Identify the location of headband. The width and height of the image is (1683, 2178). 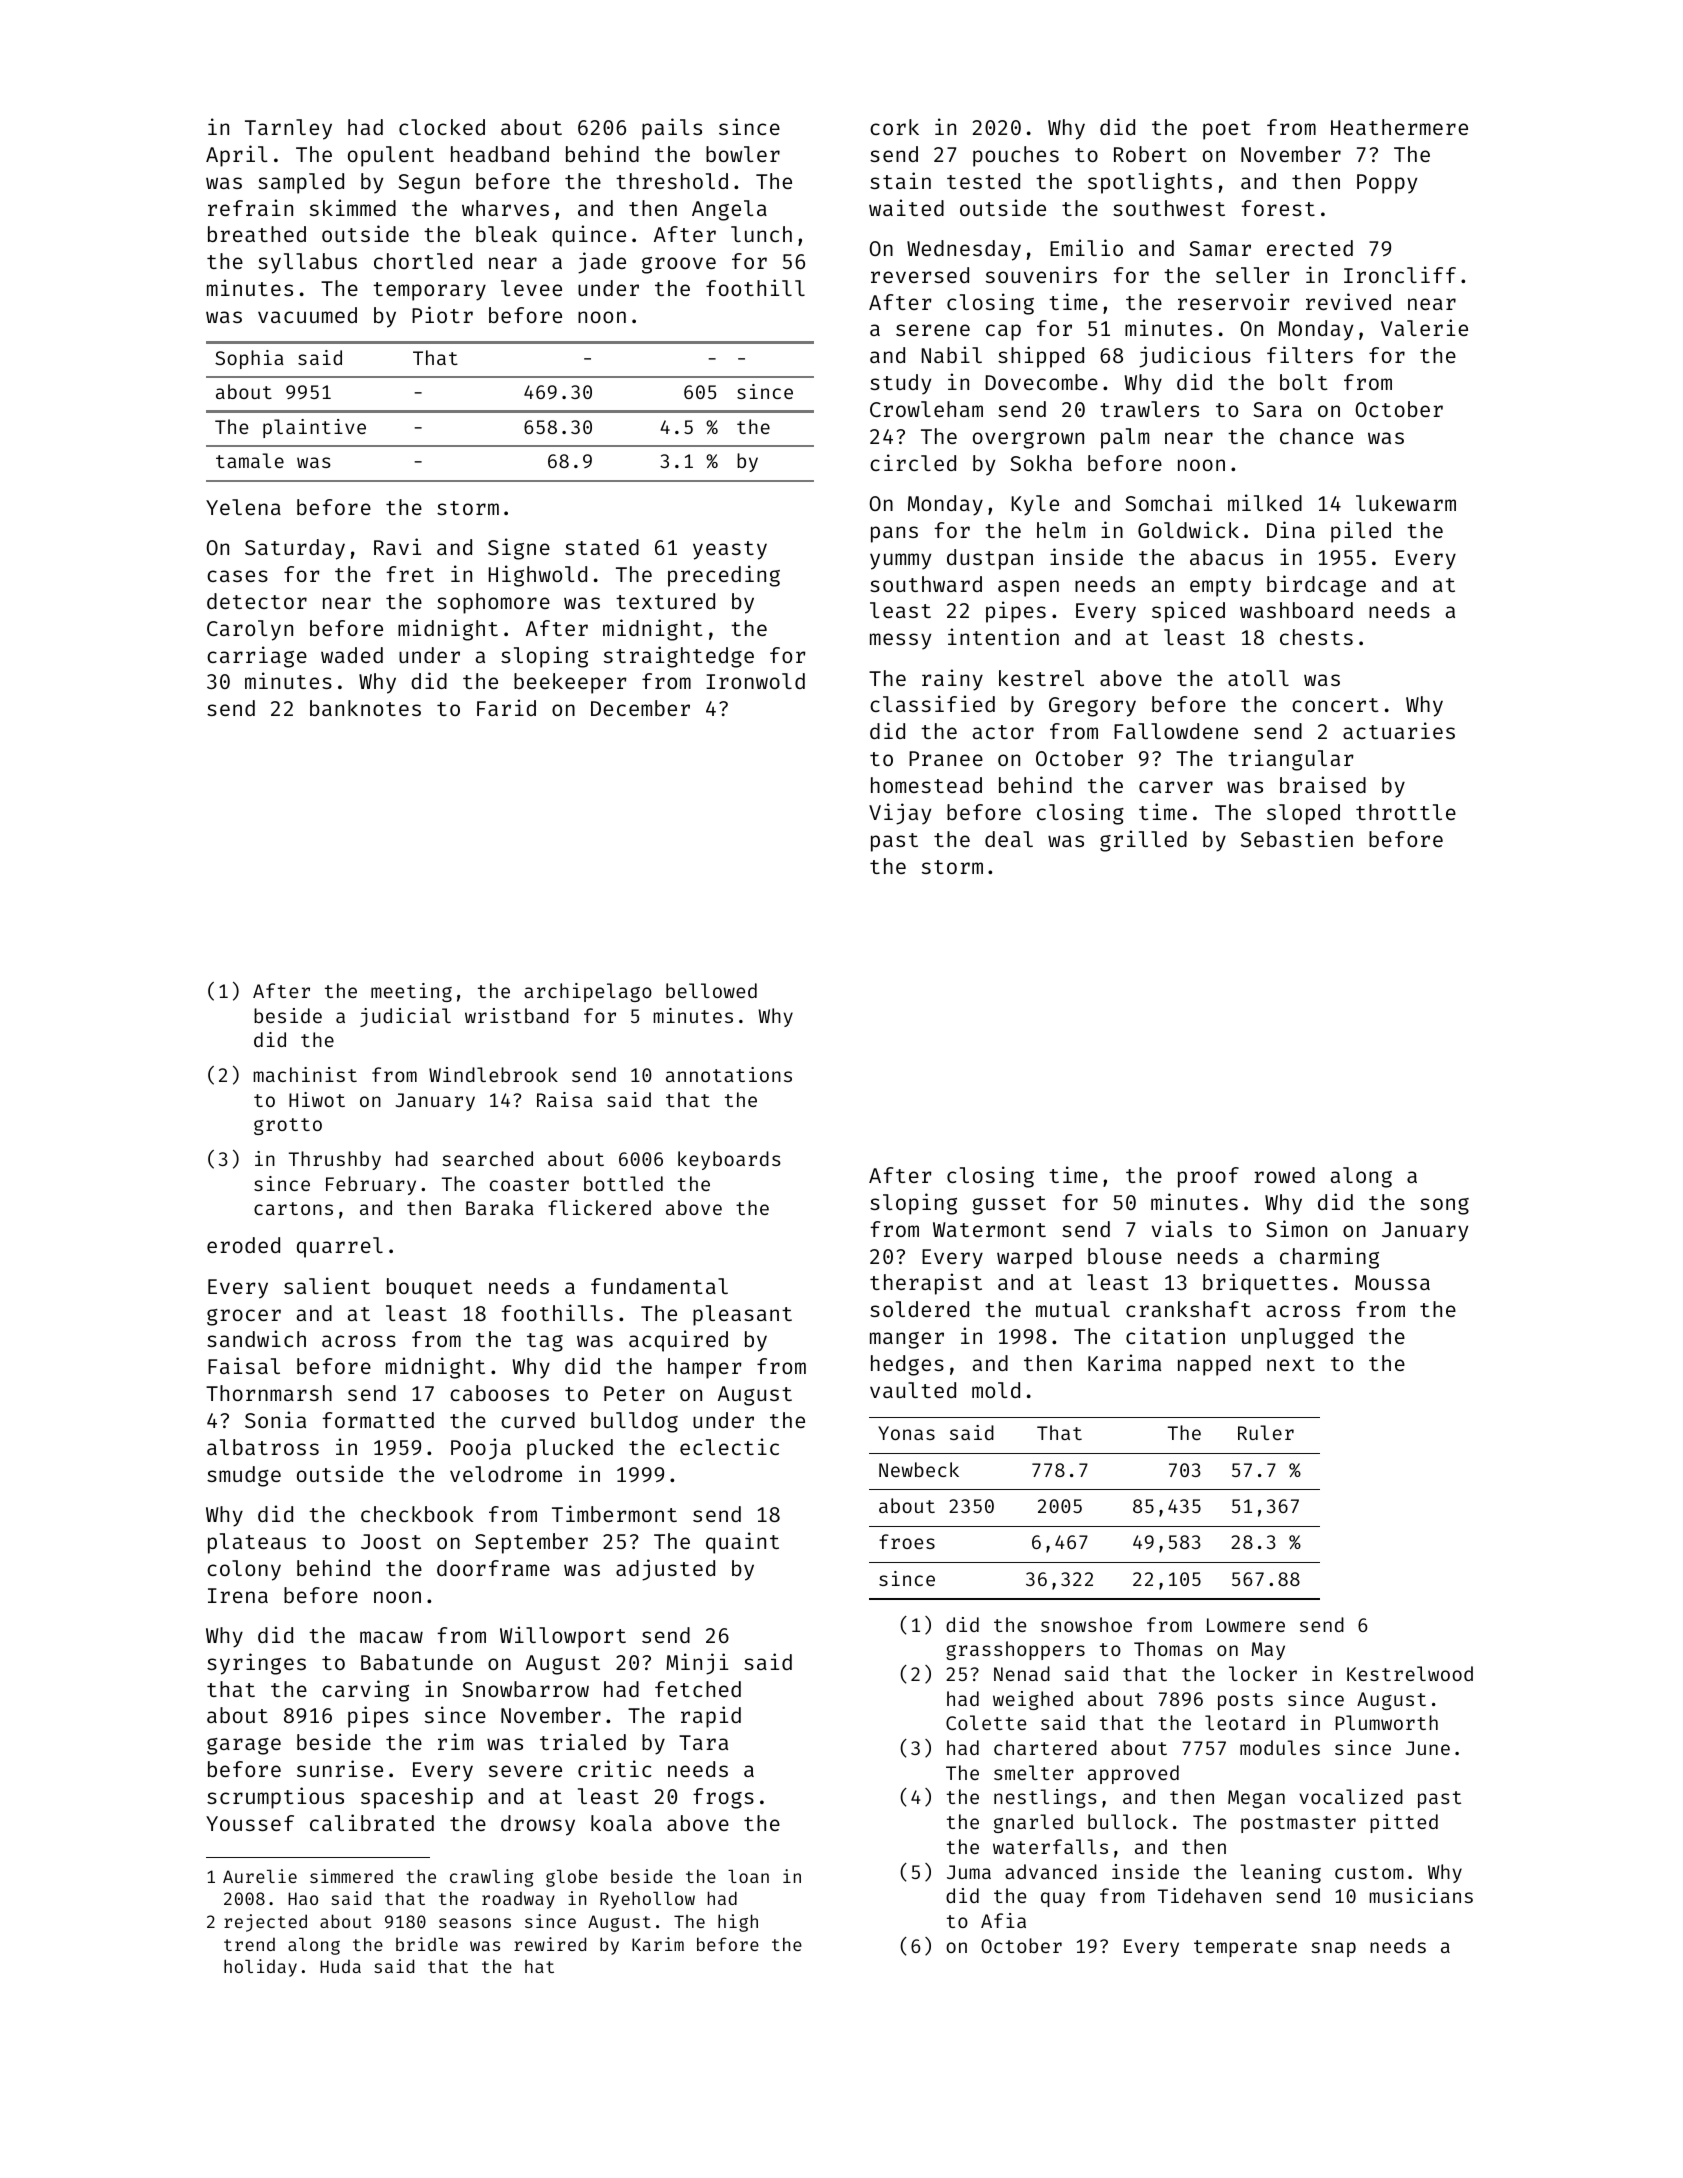
(500, 154).
